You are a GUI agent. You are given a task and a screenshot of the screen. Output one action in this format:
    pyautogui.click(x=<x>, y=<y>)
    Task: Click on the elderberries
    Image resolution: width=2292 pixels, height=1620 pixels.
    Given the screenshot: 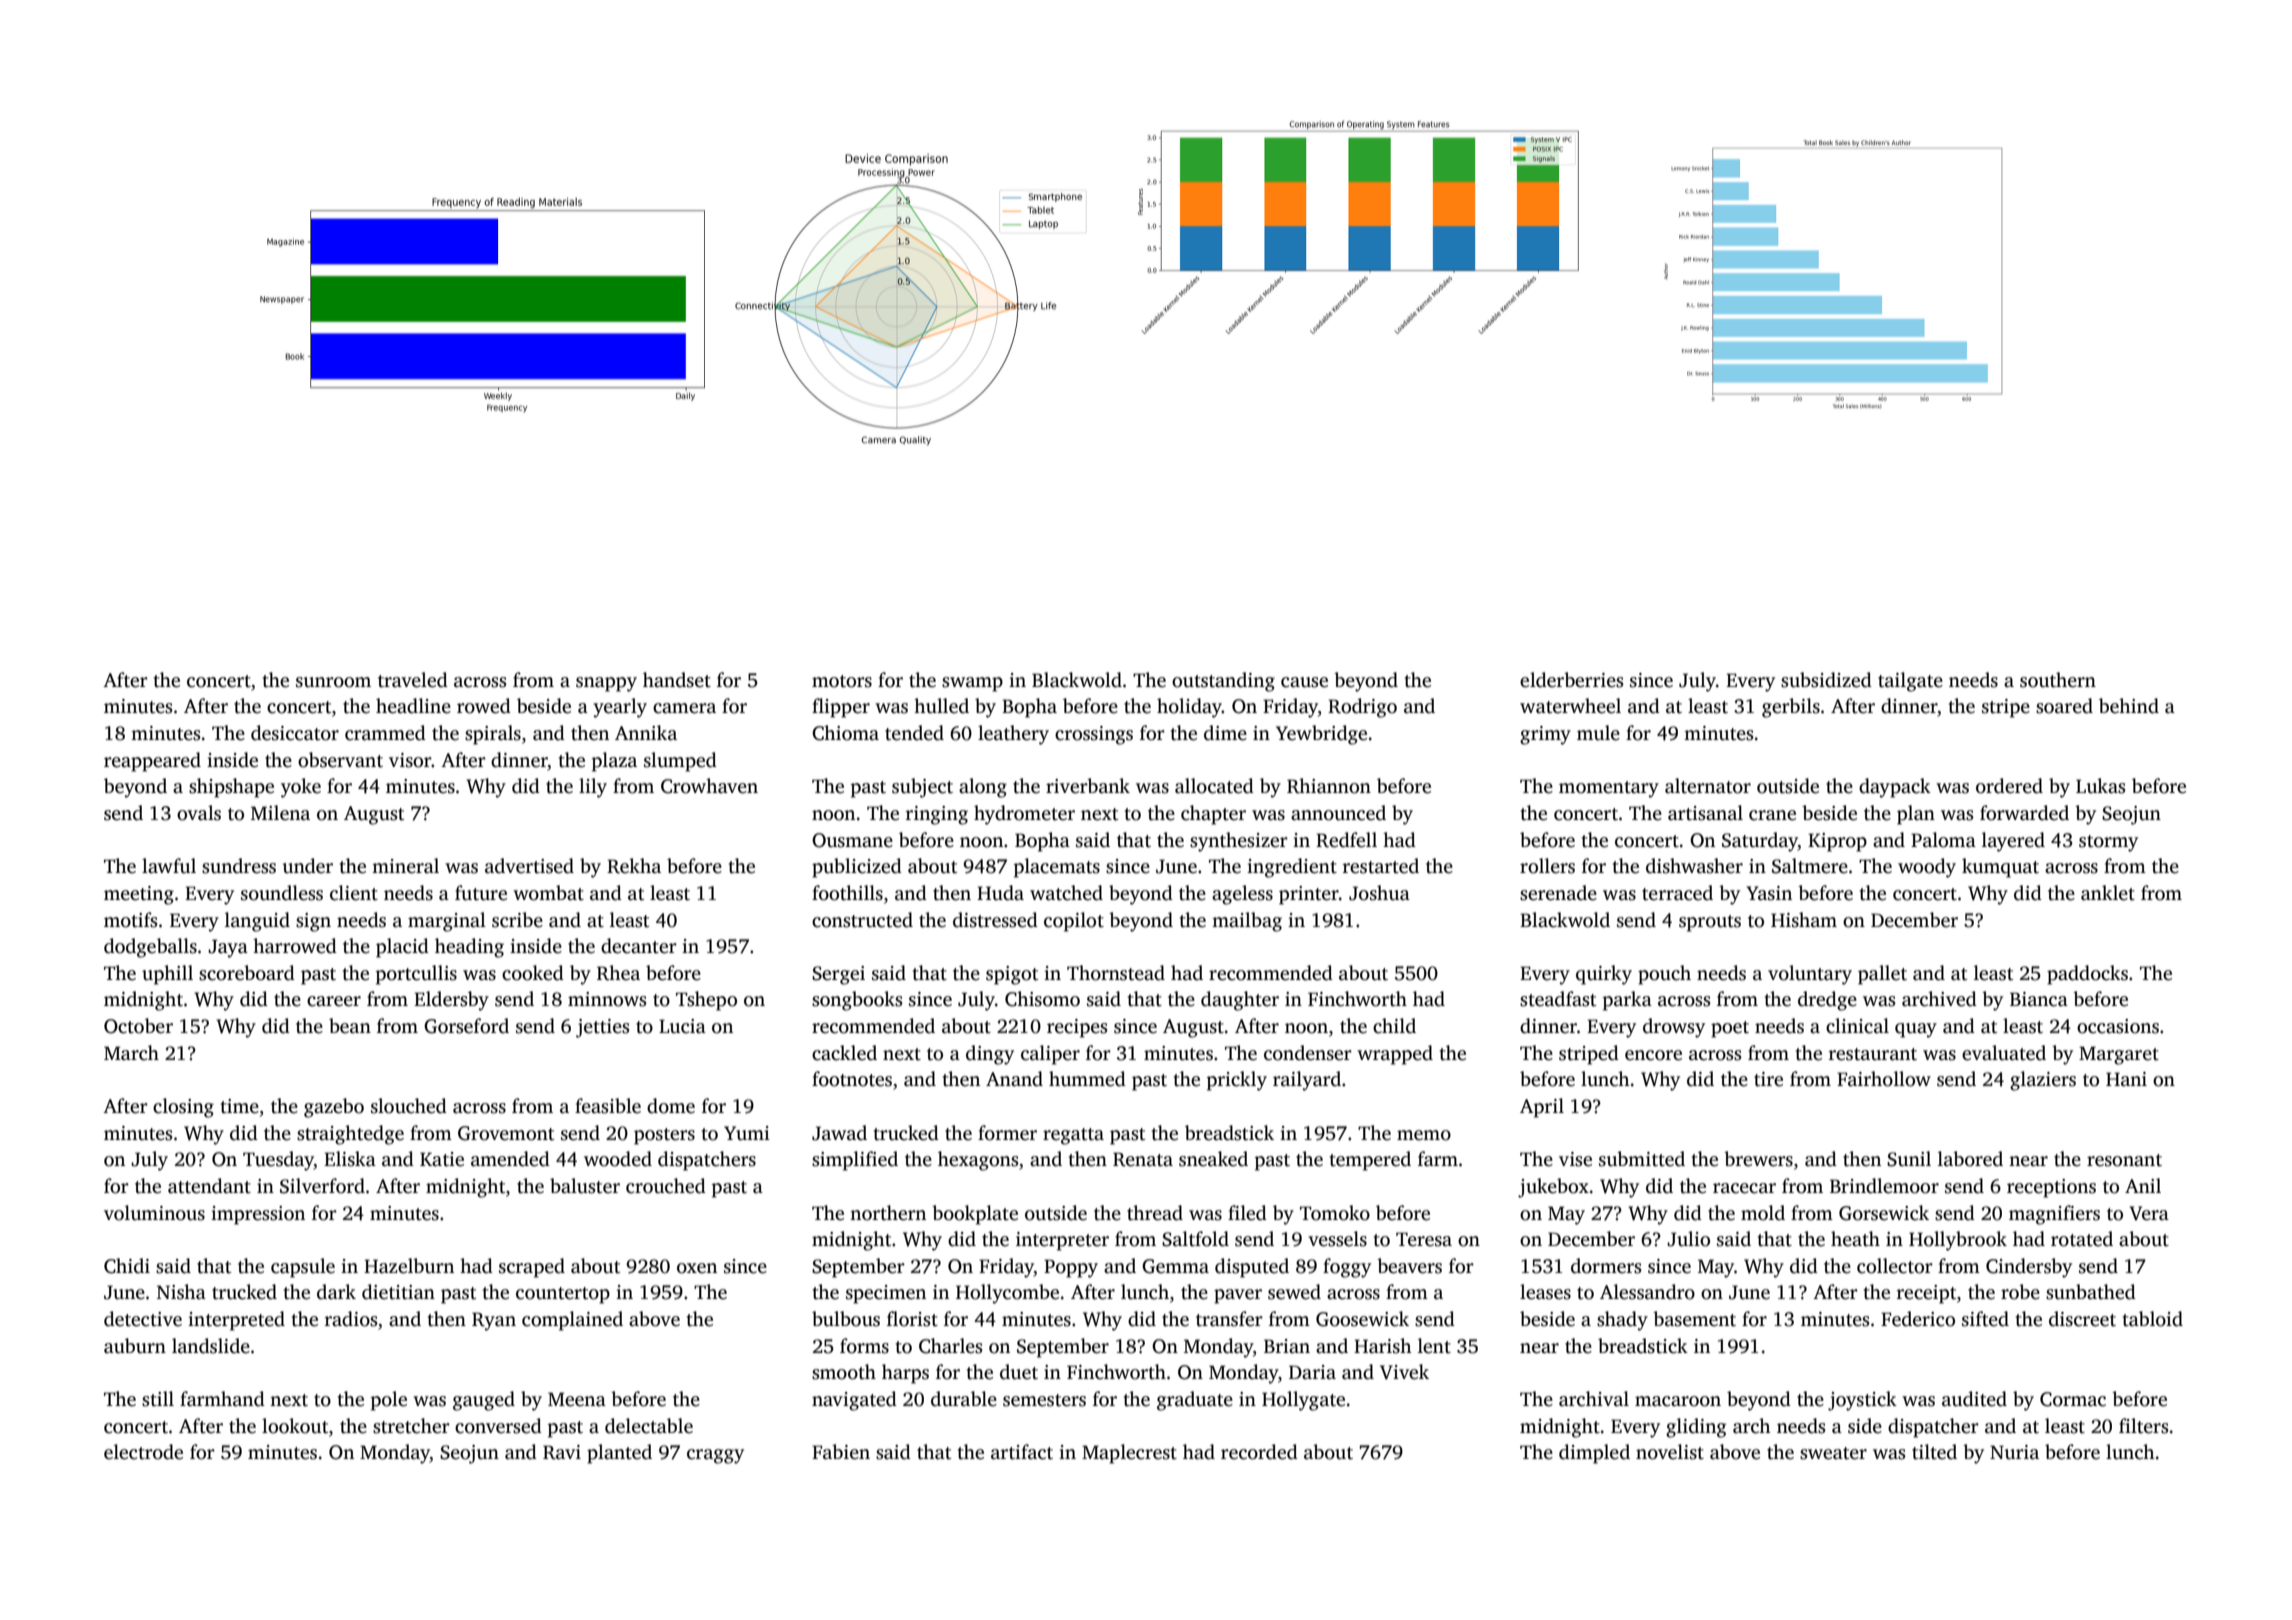 What is the action you would take?
    pyautogui.click(x=1571, y=680)
